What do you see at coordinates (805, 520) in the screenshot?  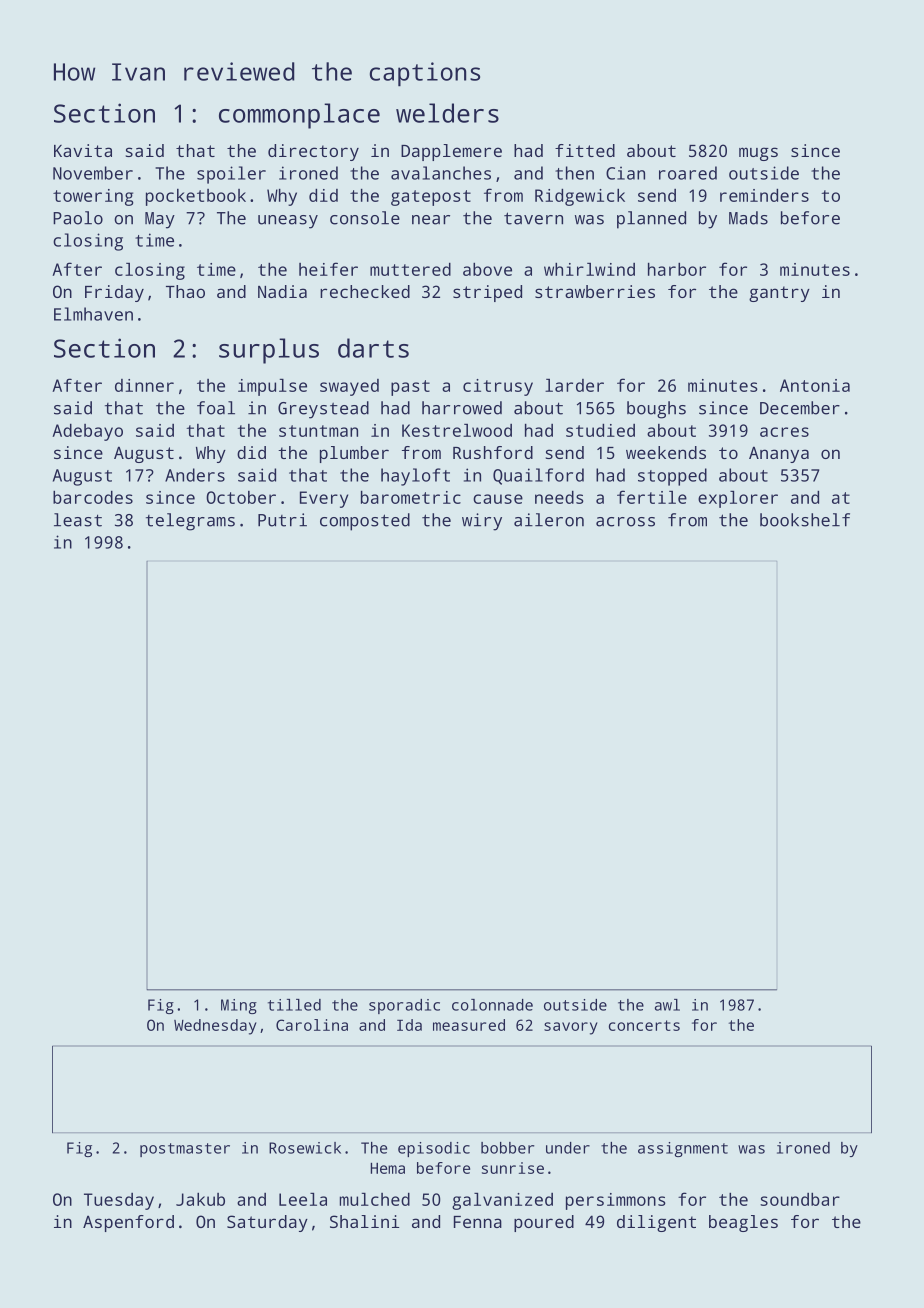 I see `bookshelf` at bounding box center [805, 520].
